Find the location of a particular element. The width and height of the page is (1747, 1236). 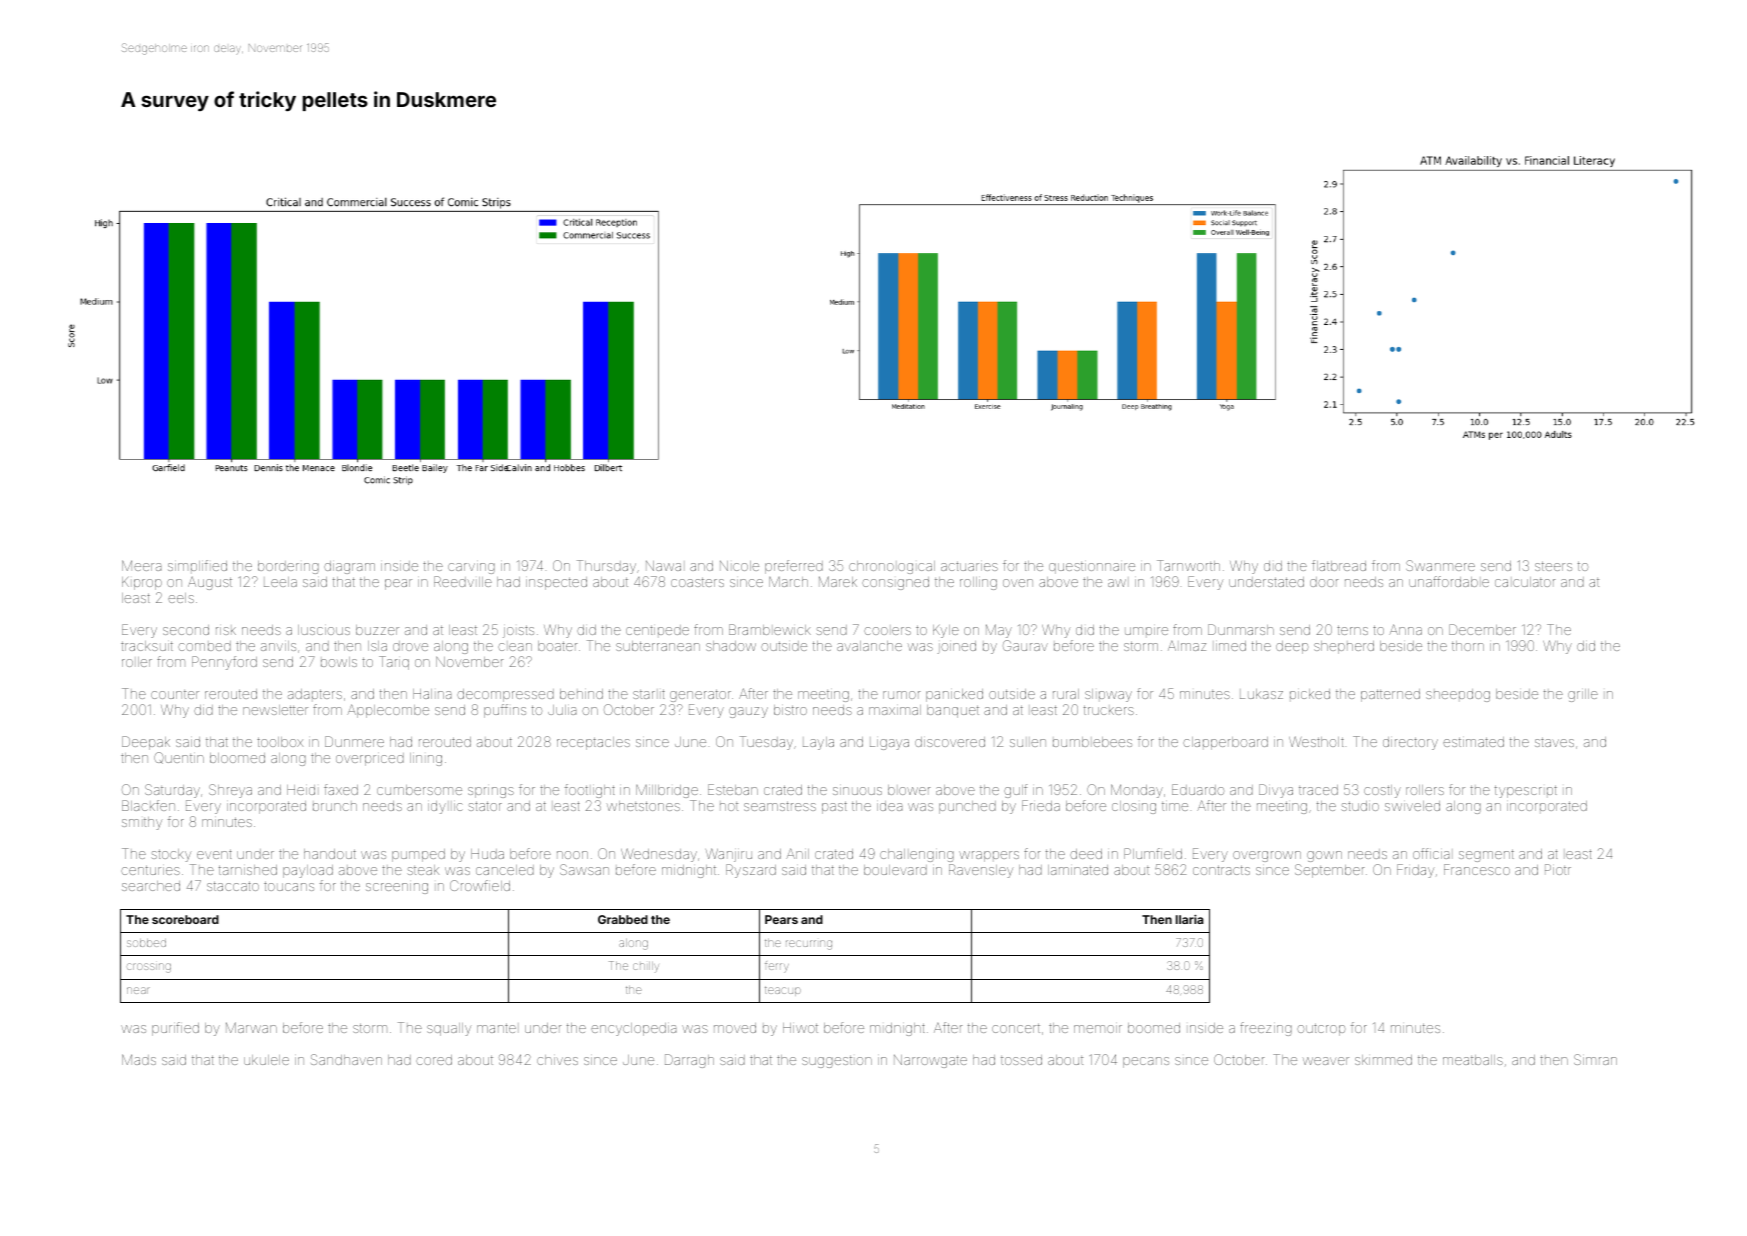

recurring is located at coordinates (809, 945).
